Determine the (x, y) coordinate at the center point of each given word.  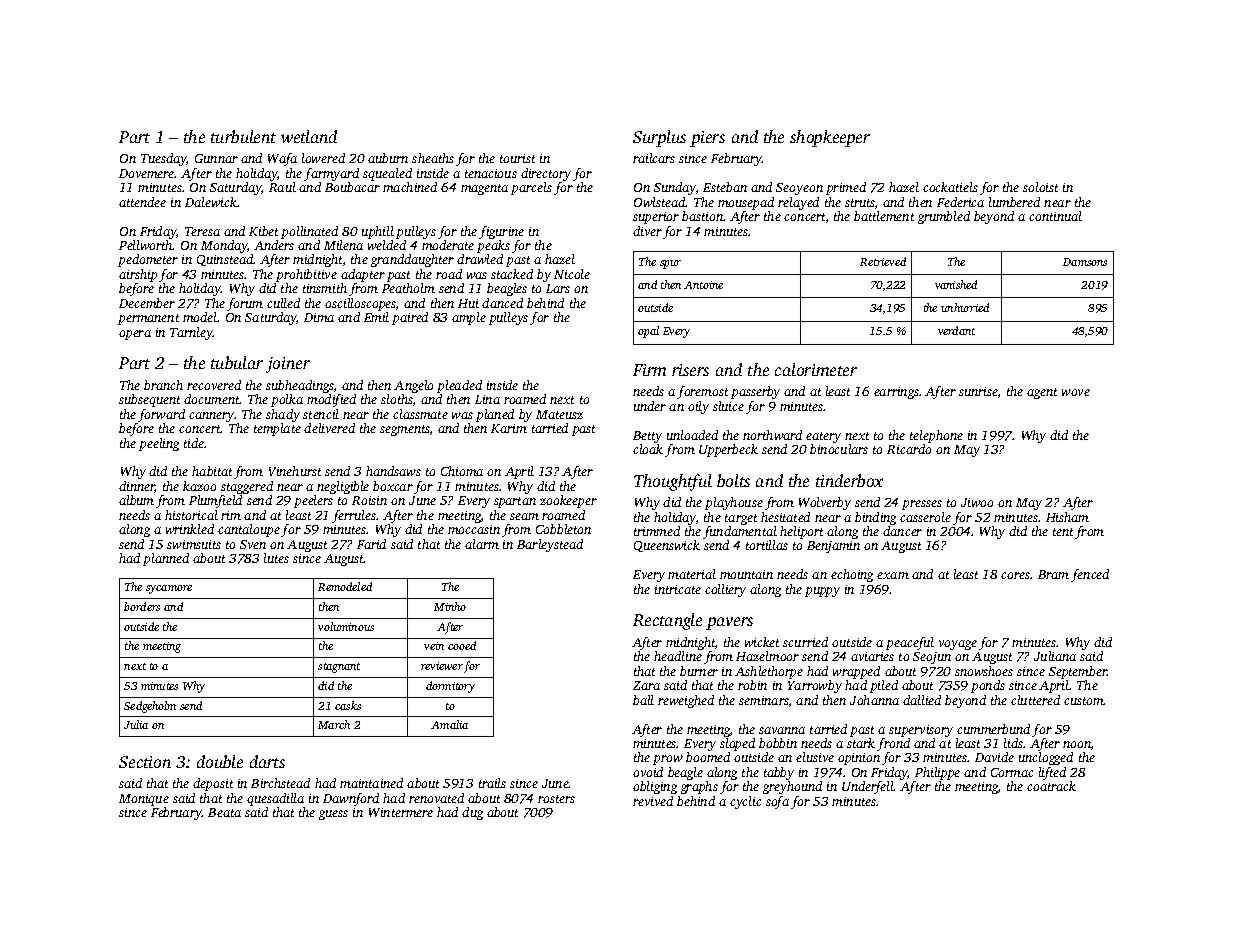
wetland (309, 136)
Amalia (449, 724)
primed (846, 188)
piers (707, 139)
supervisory (921, 731)
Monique (144, 800)
